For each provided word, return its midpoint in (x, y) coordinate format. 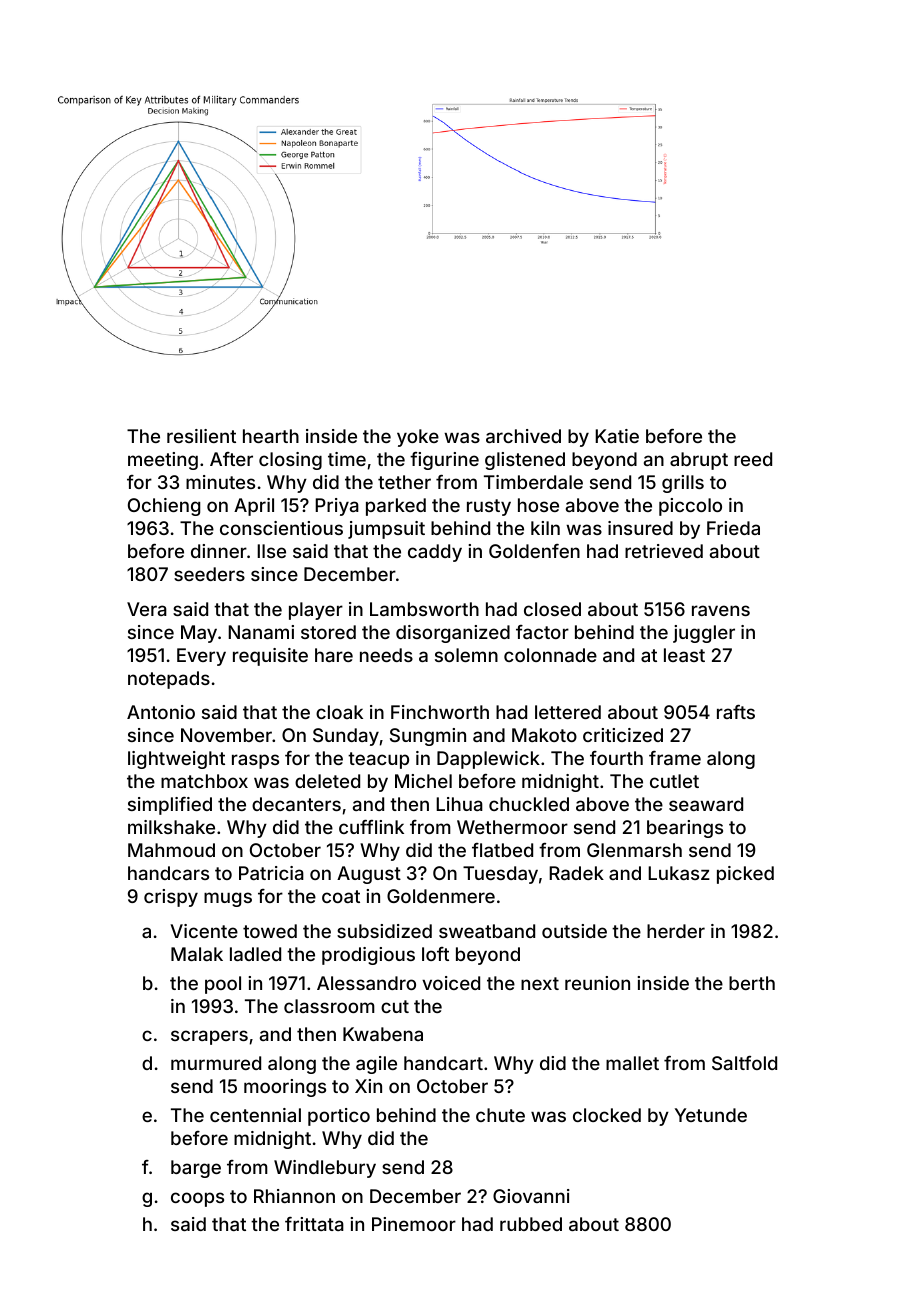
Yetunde (711, 1115)
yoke (418, 438)
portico (339, 1117)
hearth (271, 436)
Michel (423, 781)
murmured (216, 1063)
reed (753, 459)
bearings (685, 829)
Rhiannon (294, 1196)
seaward (706, 804)
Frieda (733, 528)
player (316, 611)
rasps (255, 761)
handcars (168, 873)
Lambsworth (424, 609)
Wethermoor (512, 827)
